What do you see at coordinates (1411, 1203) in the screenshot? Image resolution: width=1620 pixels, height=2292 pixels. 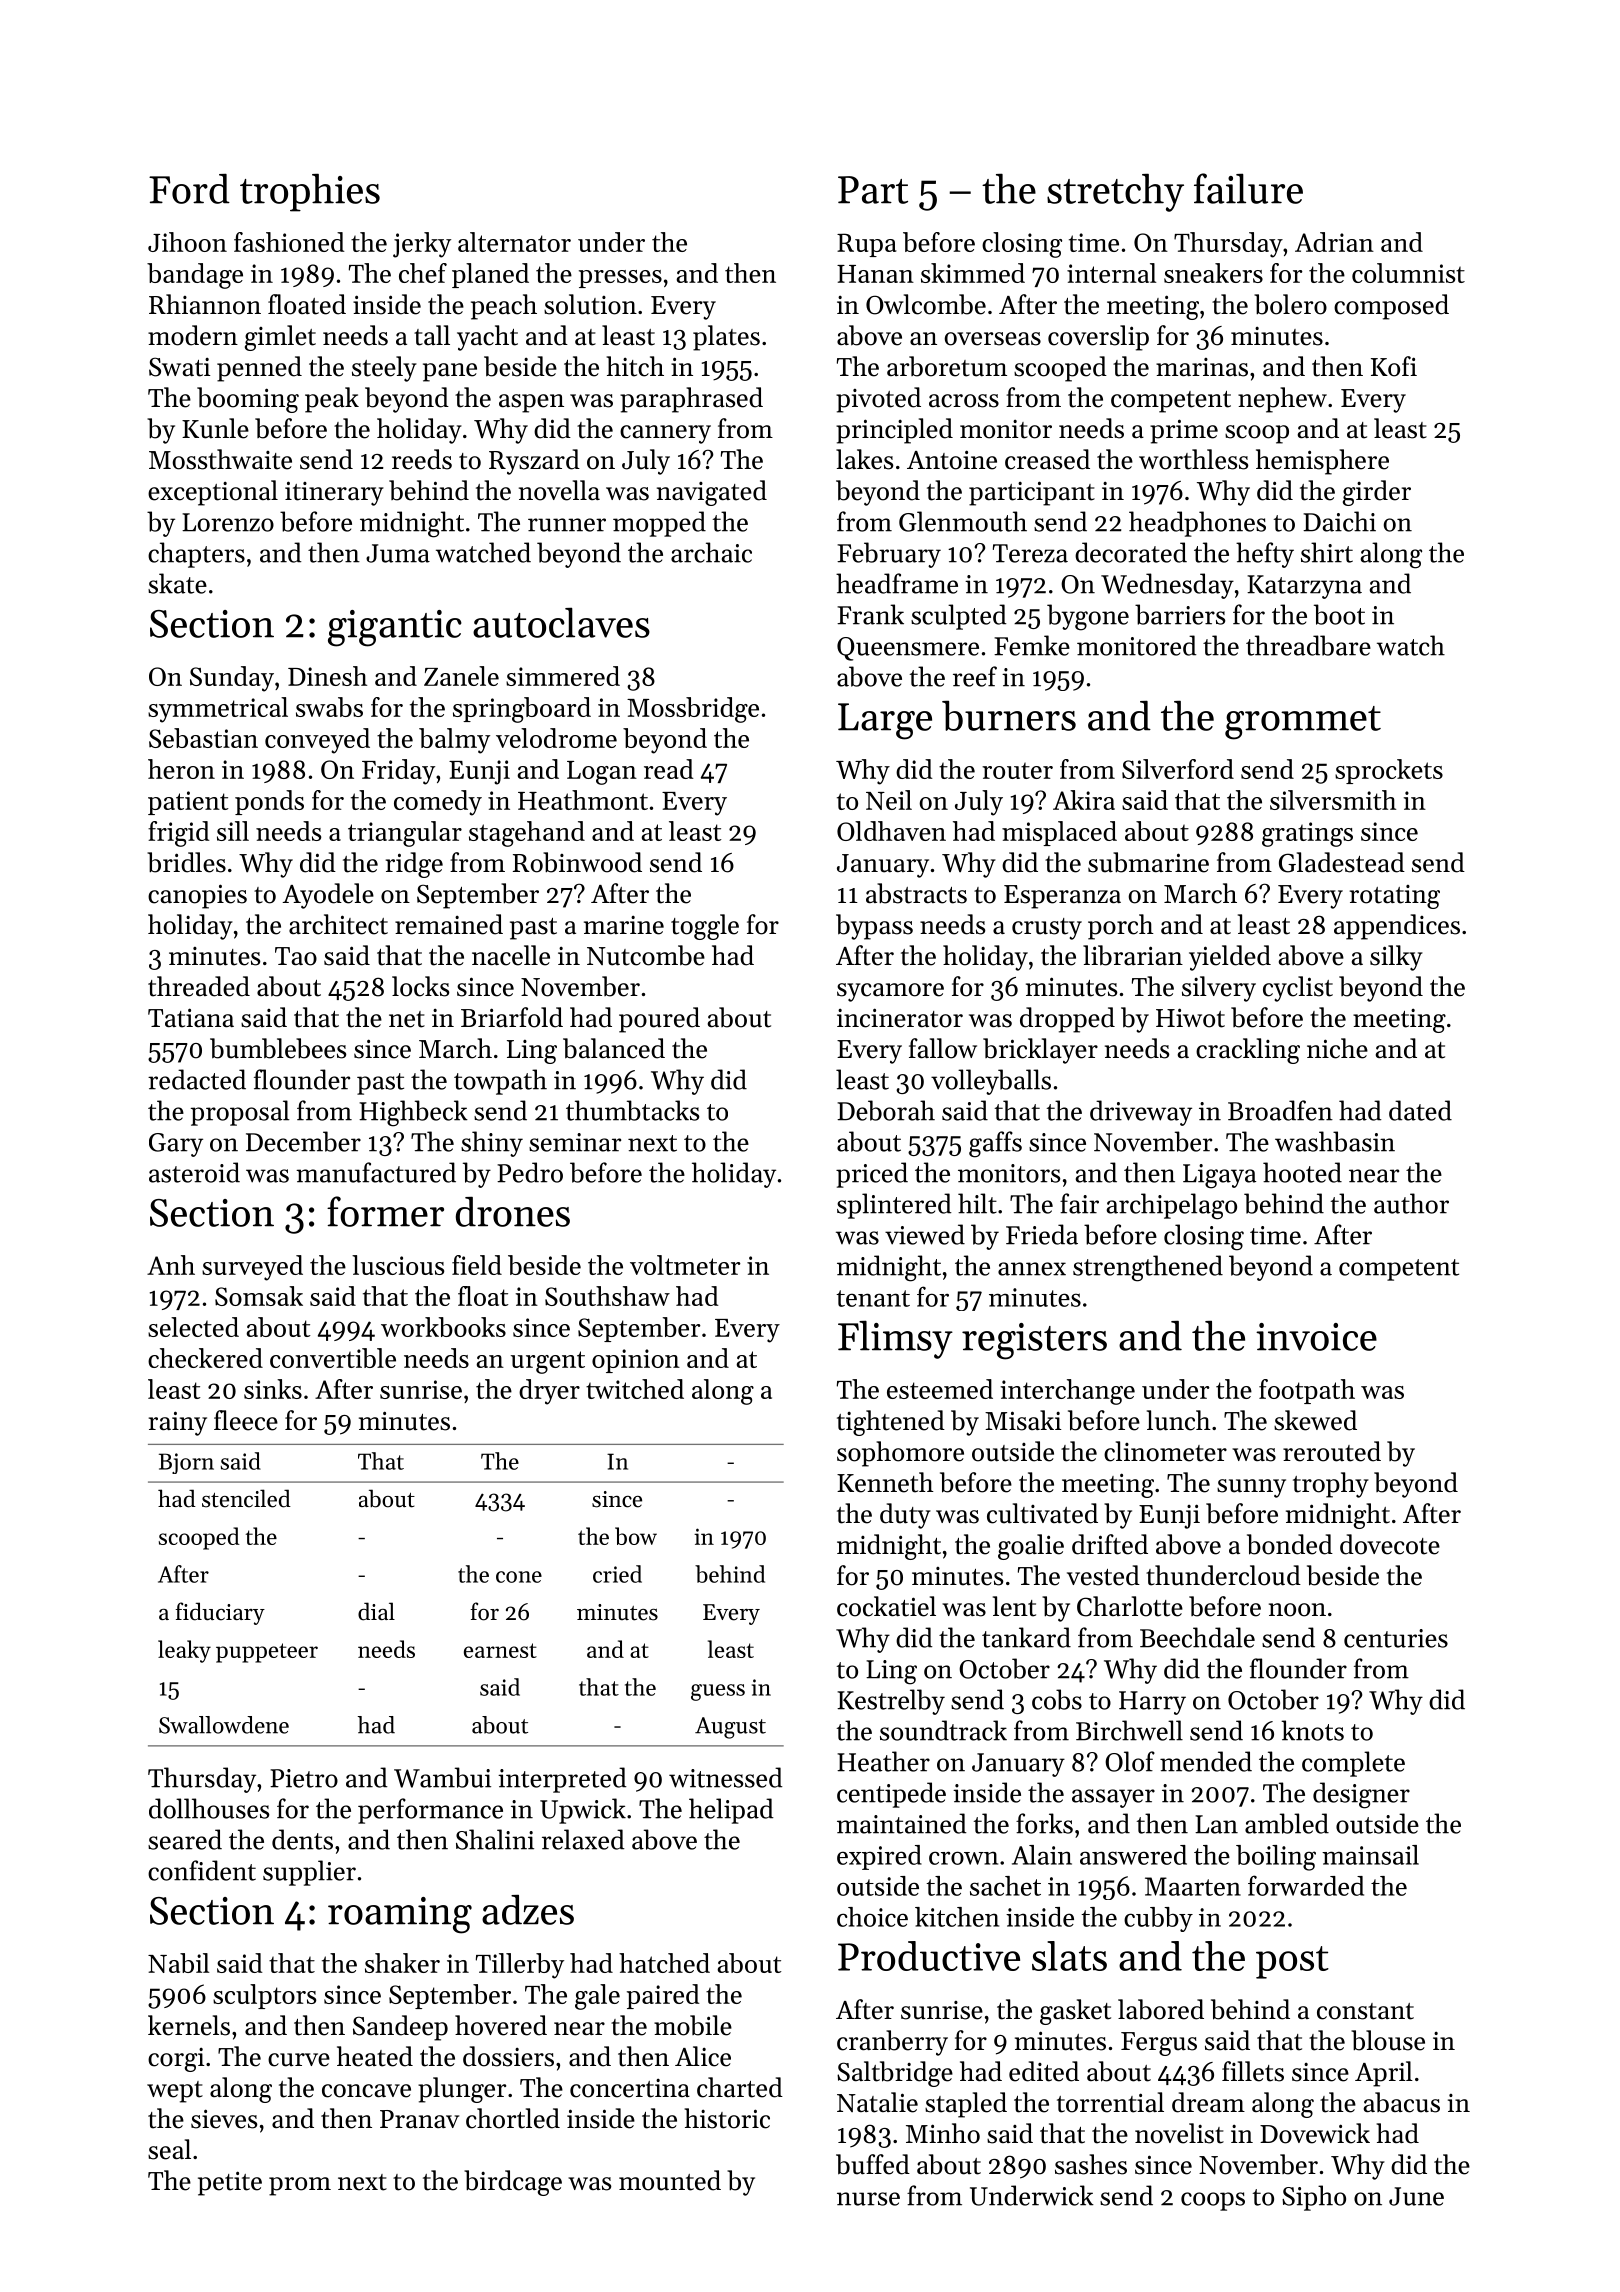 I see `author` at bounding box center [1411, 1203].
